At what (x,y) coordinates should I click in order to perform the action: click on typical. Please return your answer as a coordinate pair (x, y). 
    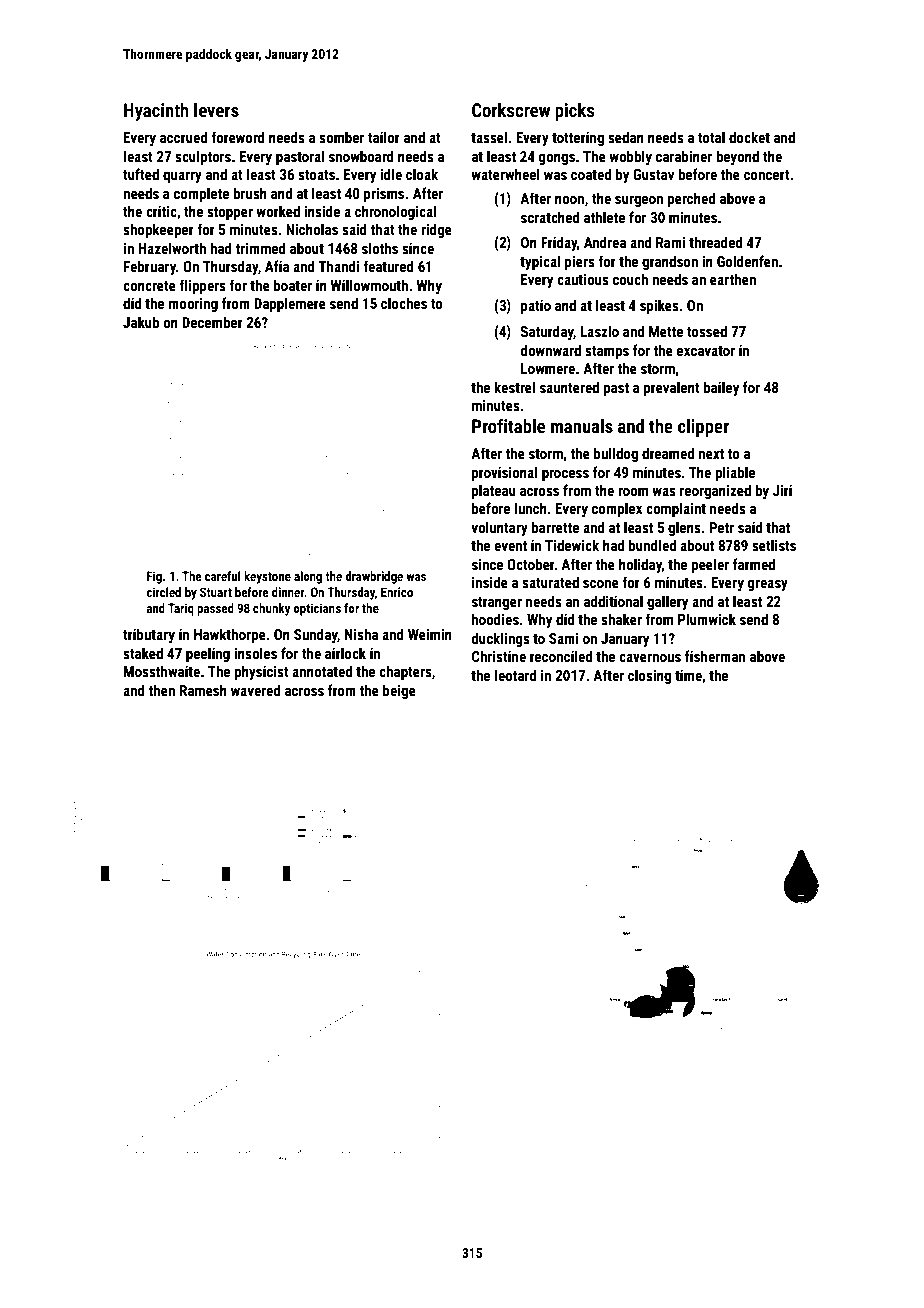
    Looking at the image, I should click on (540, 262).
